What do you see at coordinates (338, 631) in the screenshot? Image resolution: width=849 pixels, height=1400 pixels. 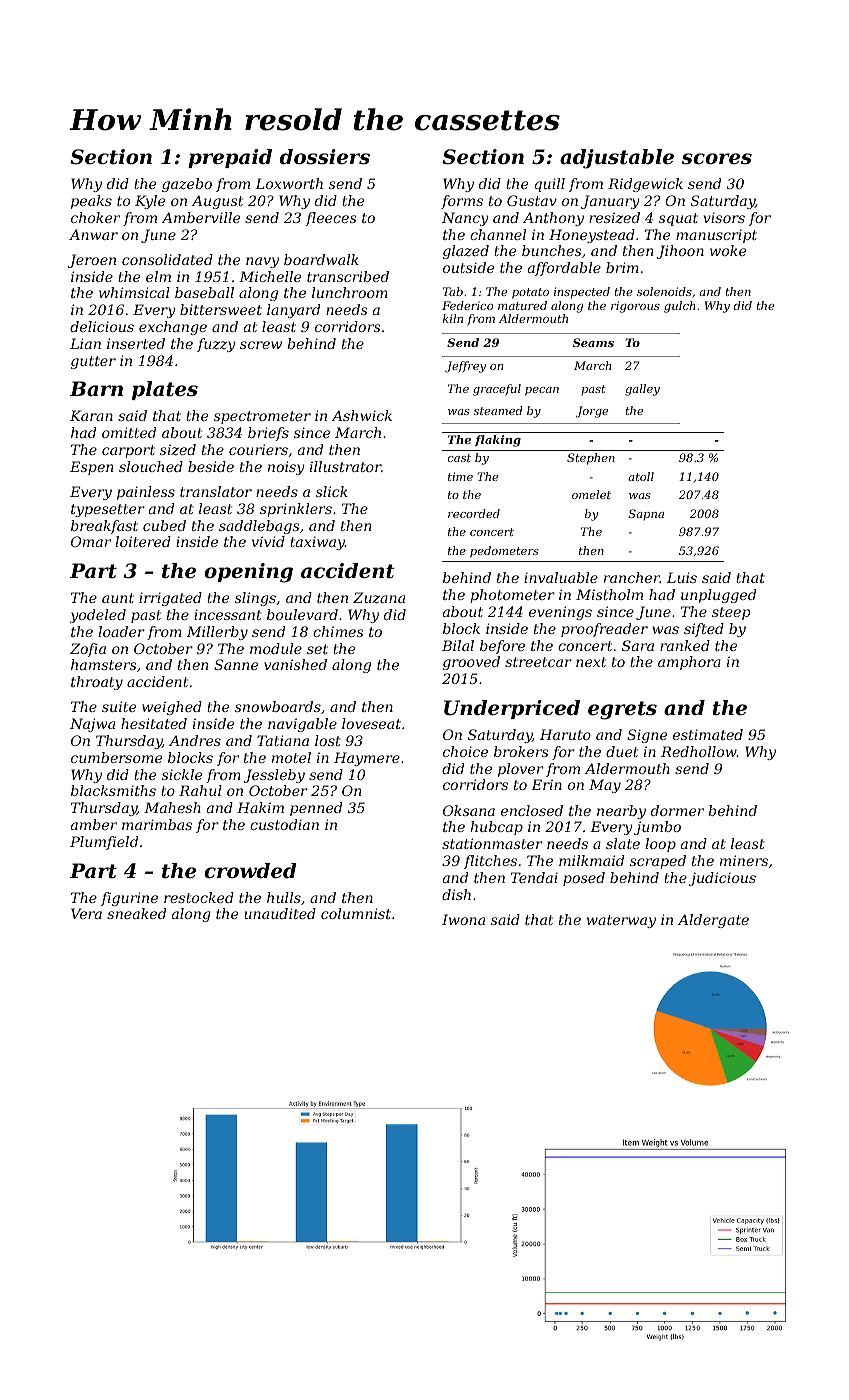 I see `chimes` at bounding box center [338, 631].
